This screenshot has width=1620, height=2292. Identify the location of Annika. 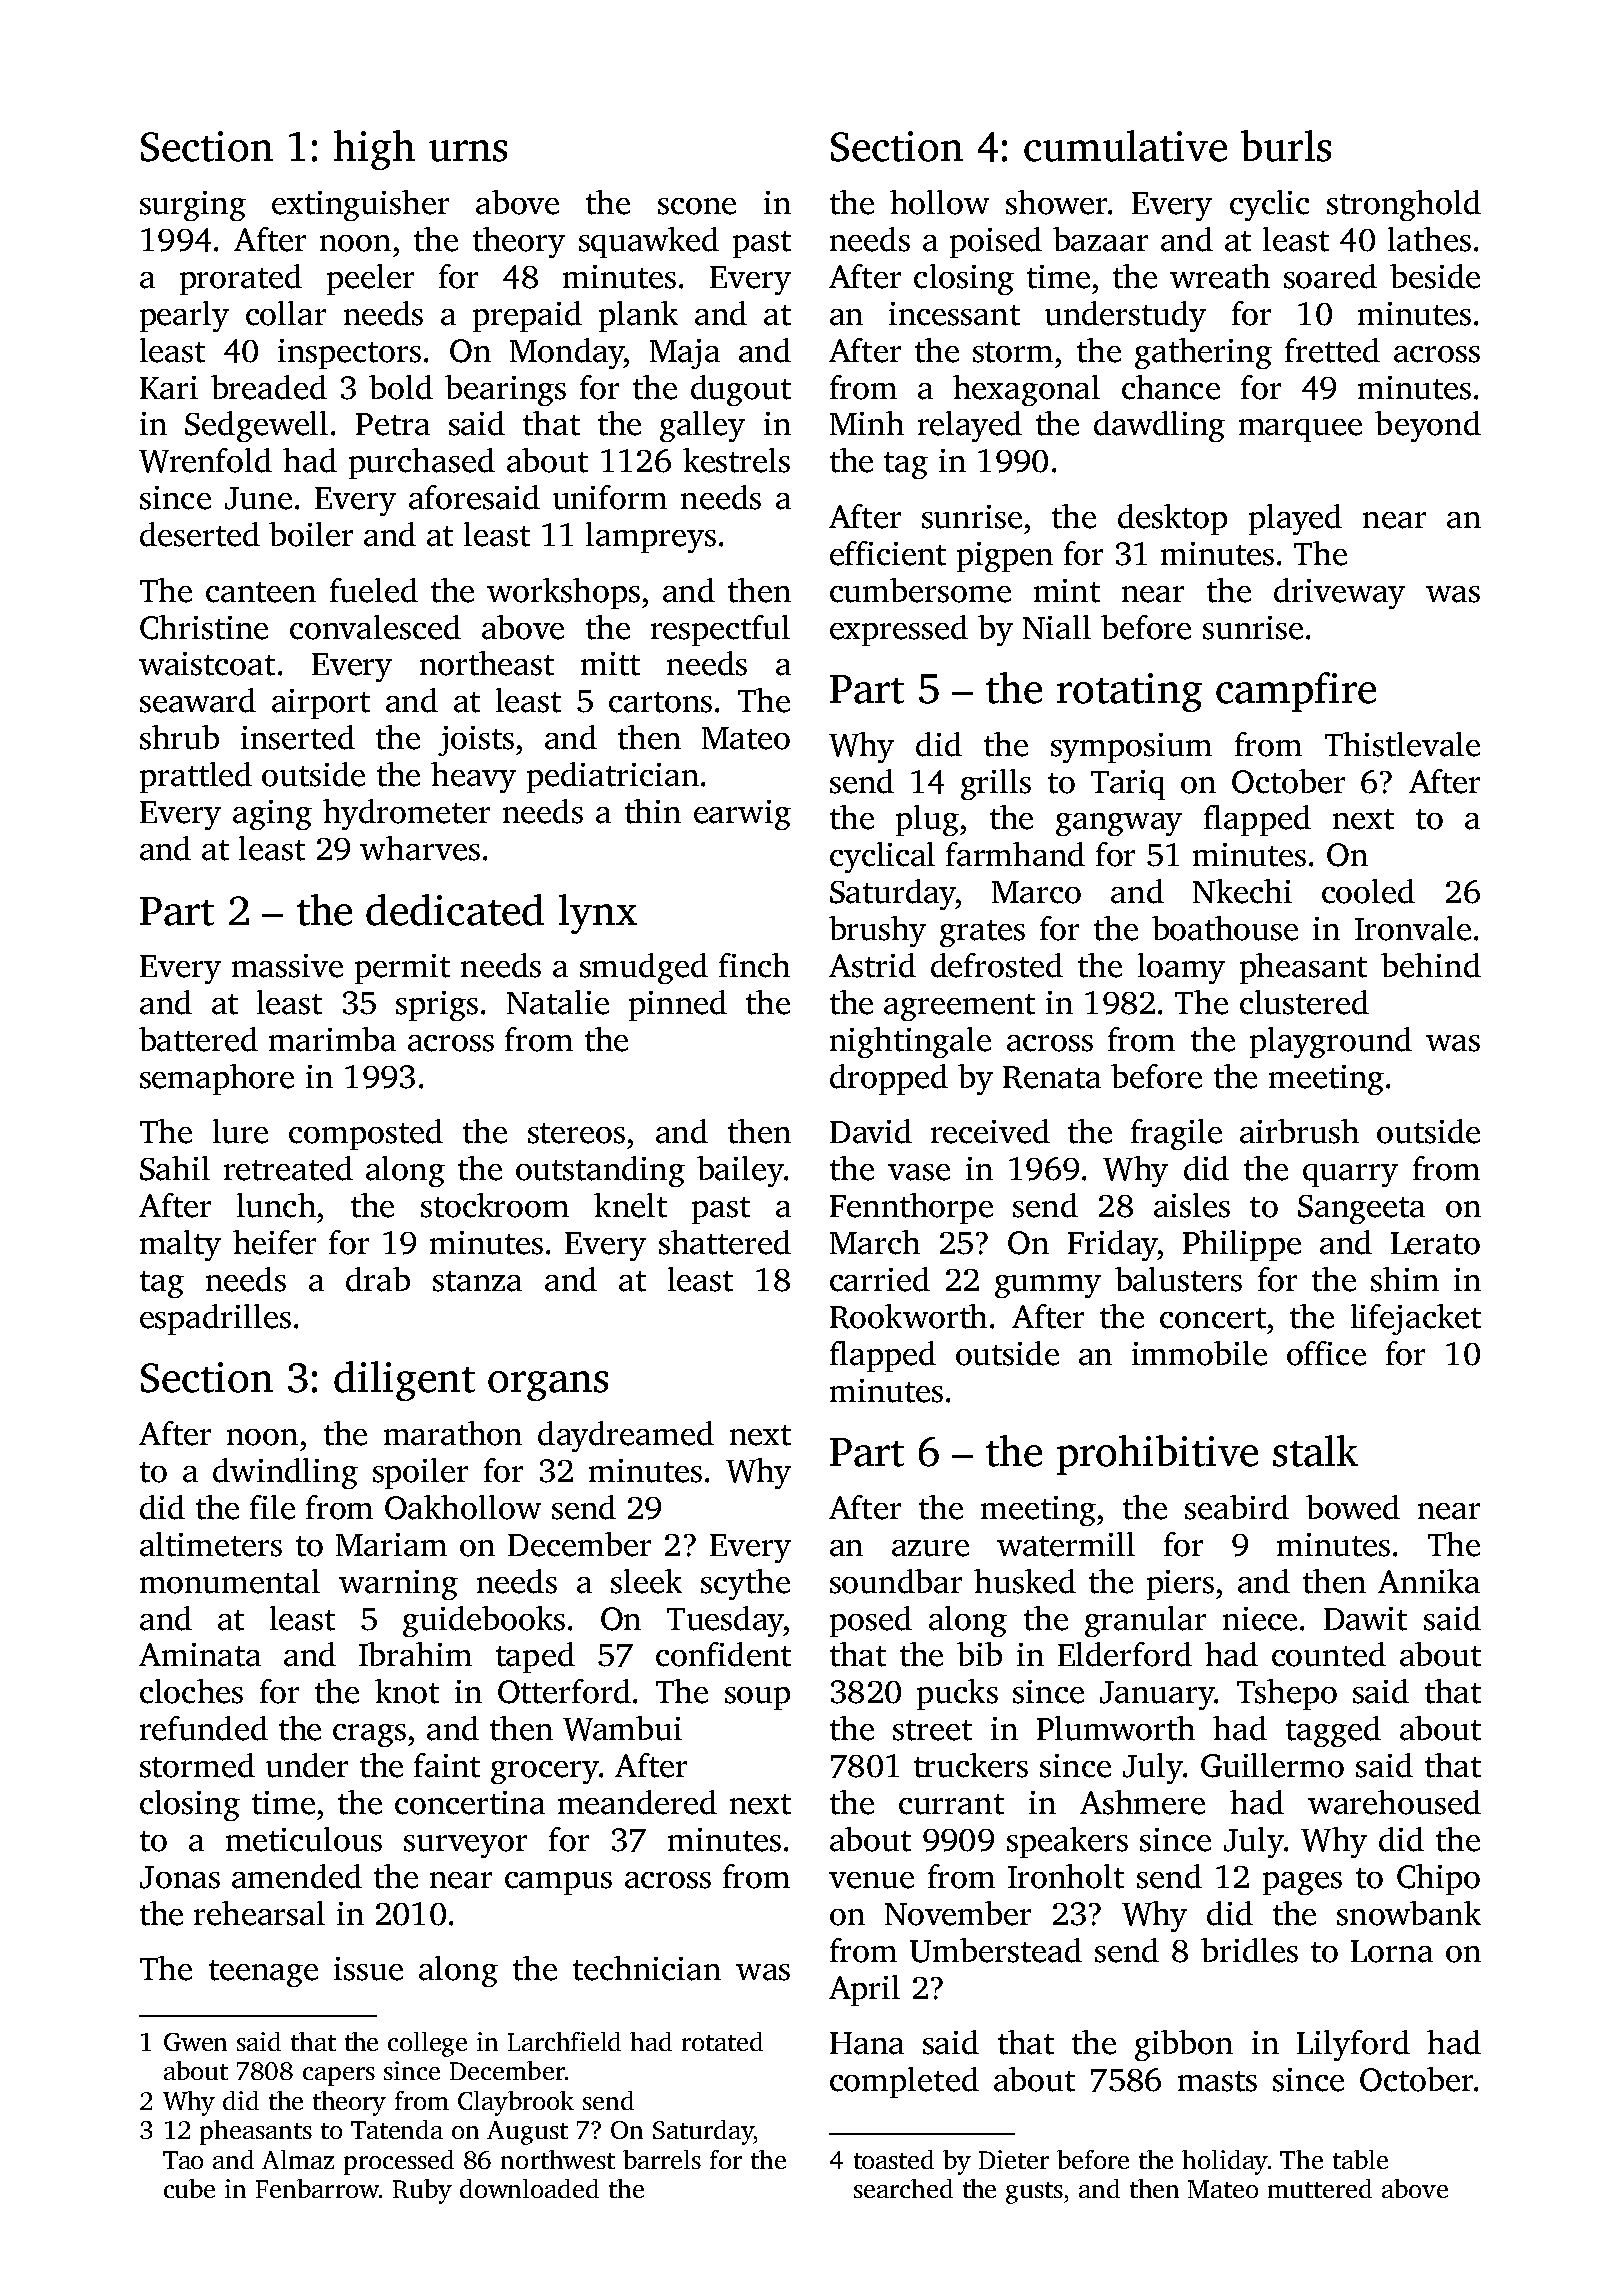
(1429, 1581).
